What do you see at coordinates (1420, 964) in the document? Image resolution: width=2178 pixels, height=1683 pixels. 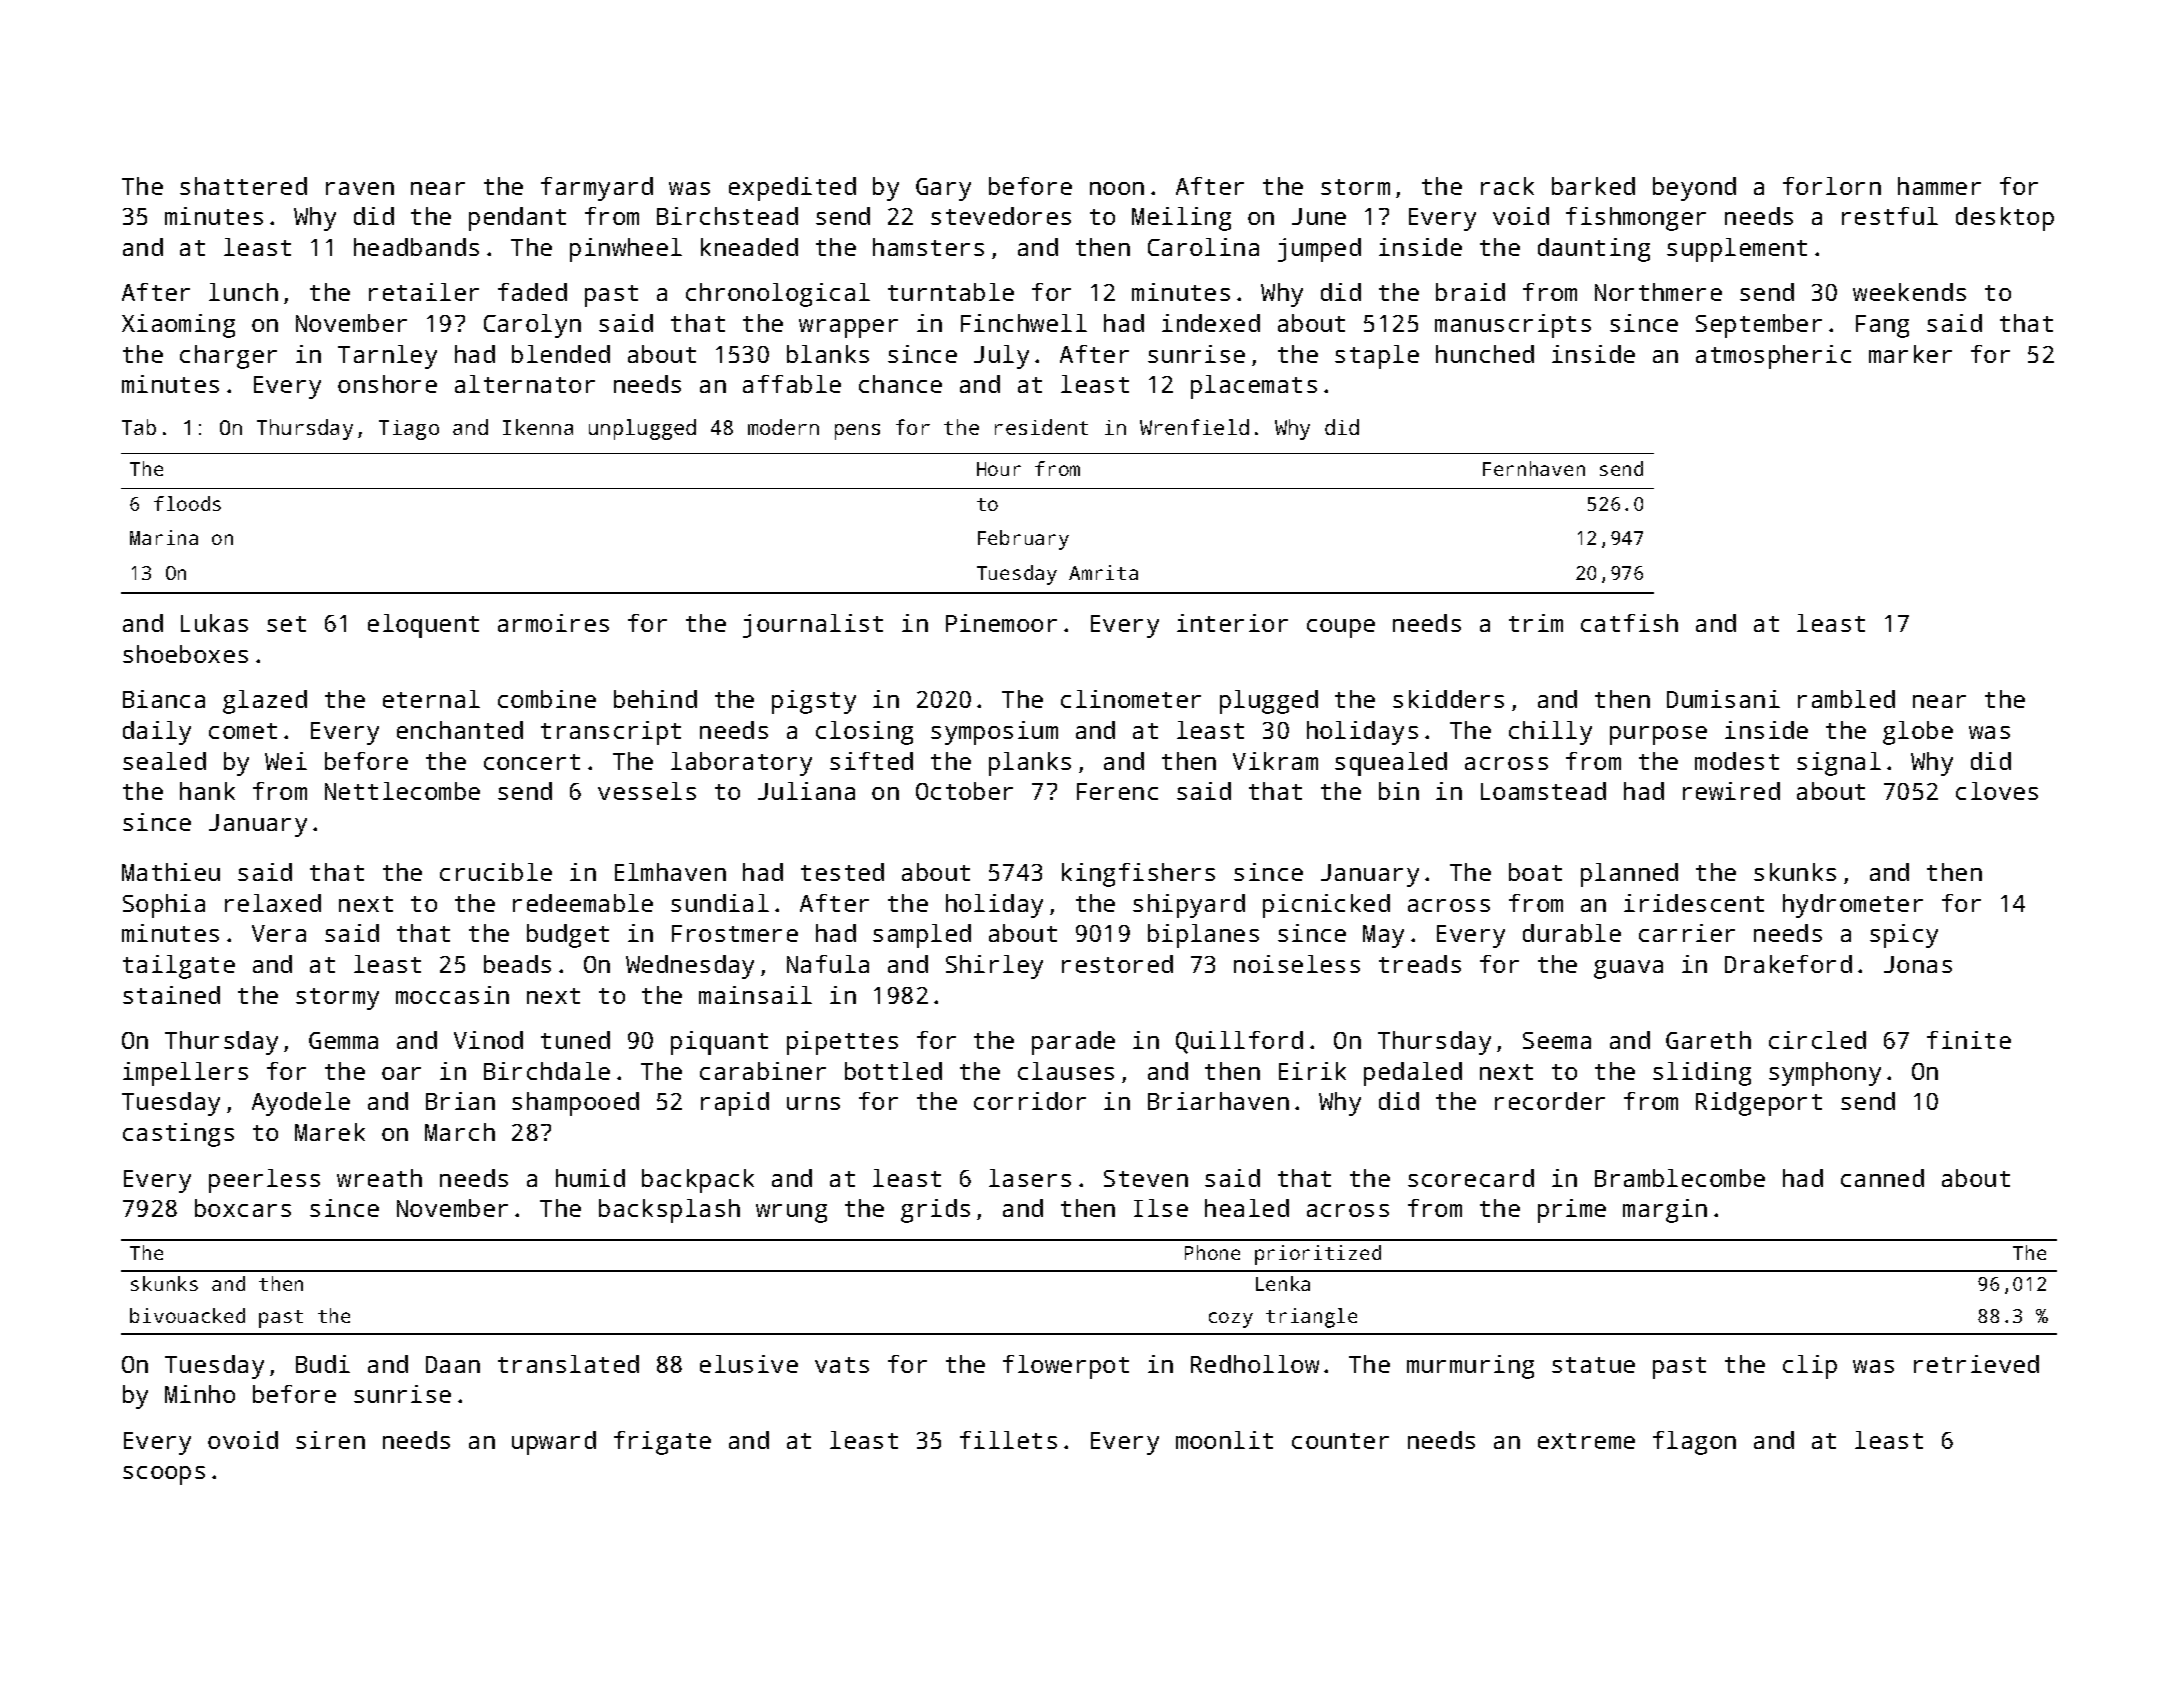 I see `treads` at bounding box center [1420, 964].
